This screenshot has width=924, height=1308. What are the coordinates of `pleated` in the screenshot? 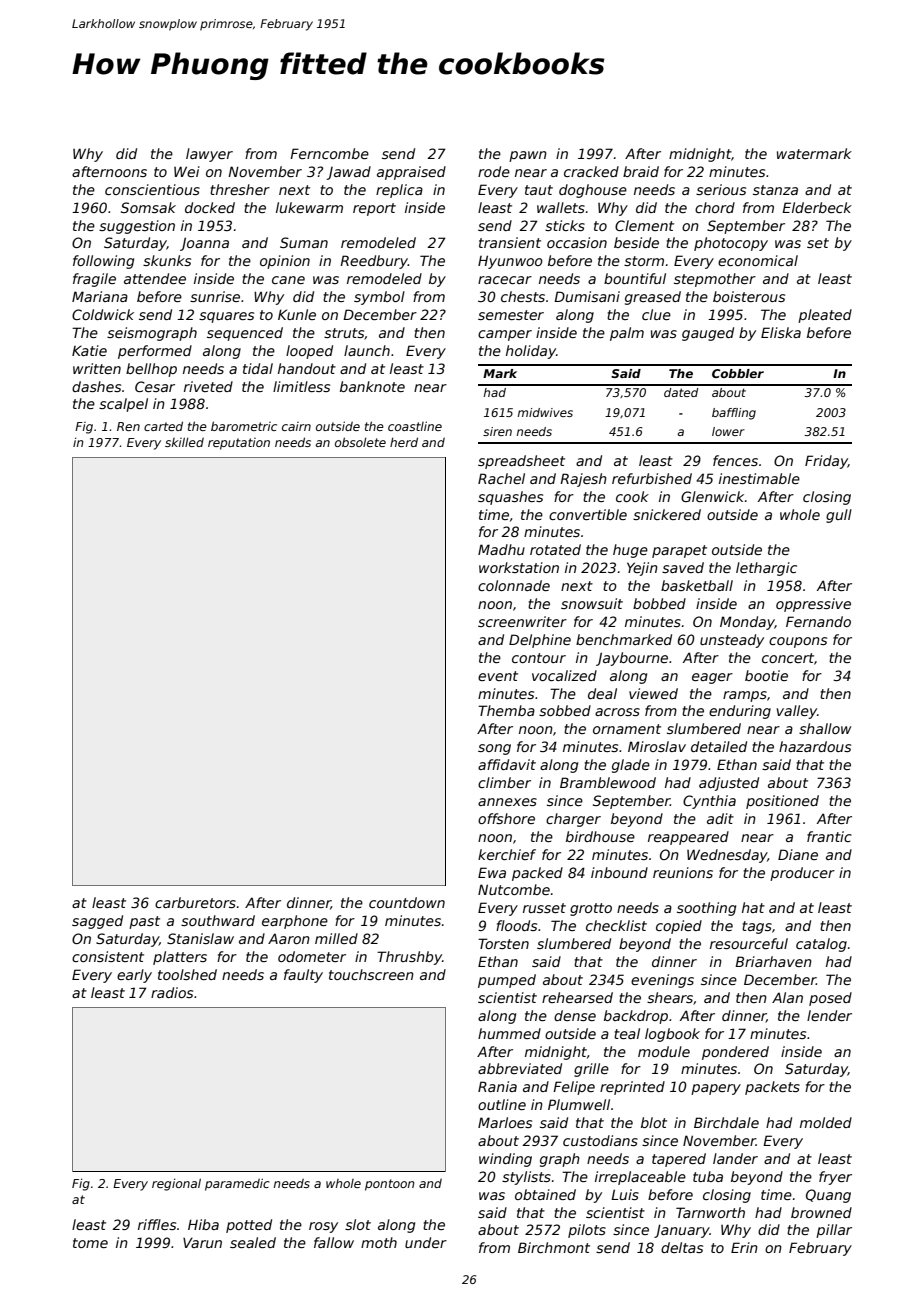 It's located at (825, 316).
